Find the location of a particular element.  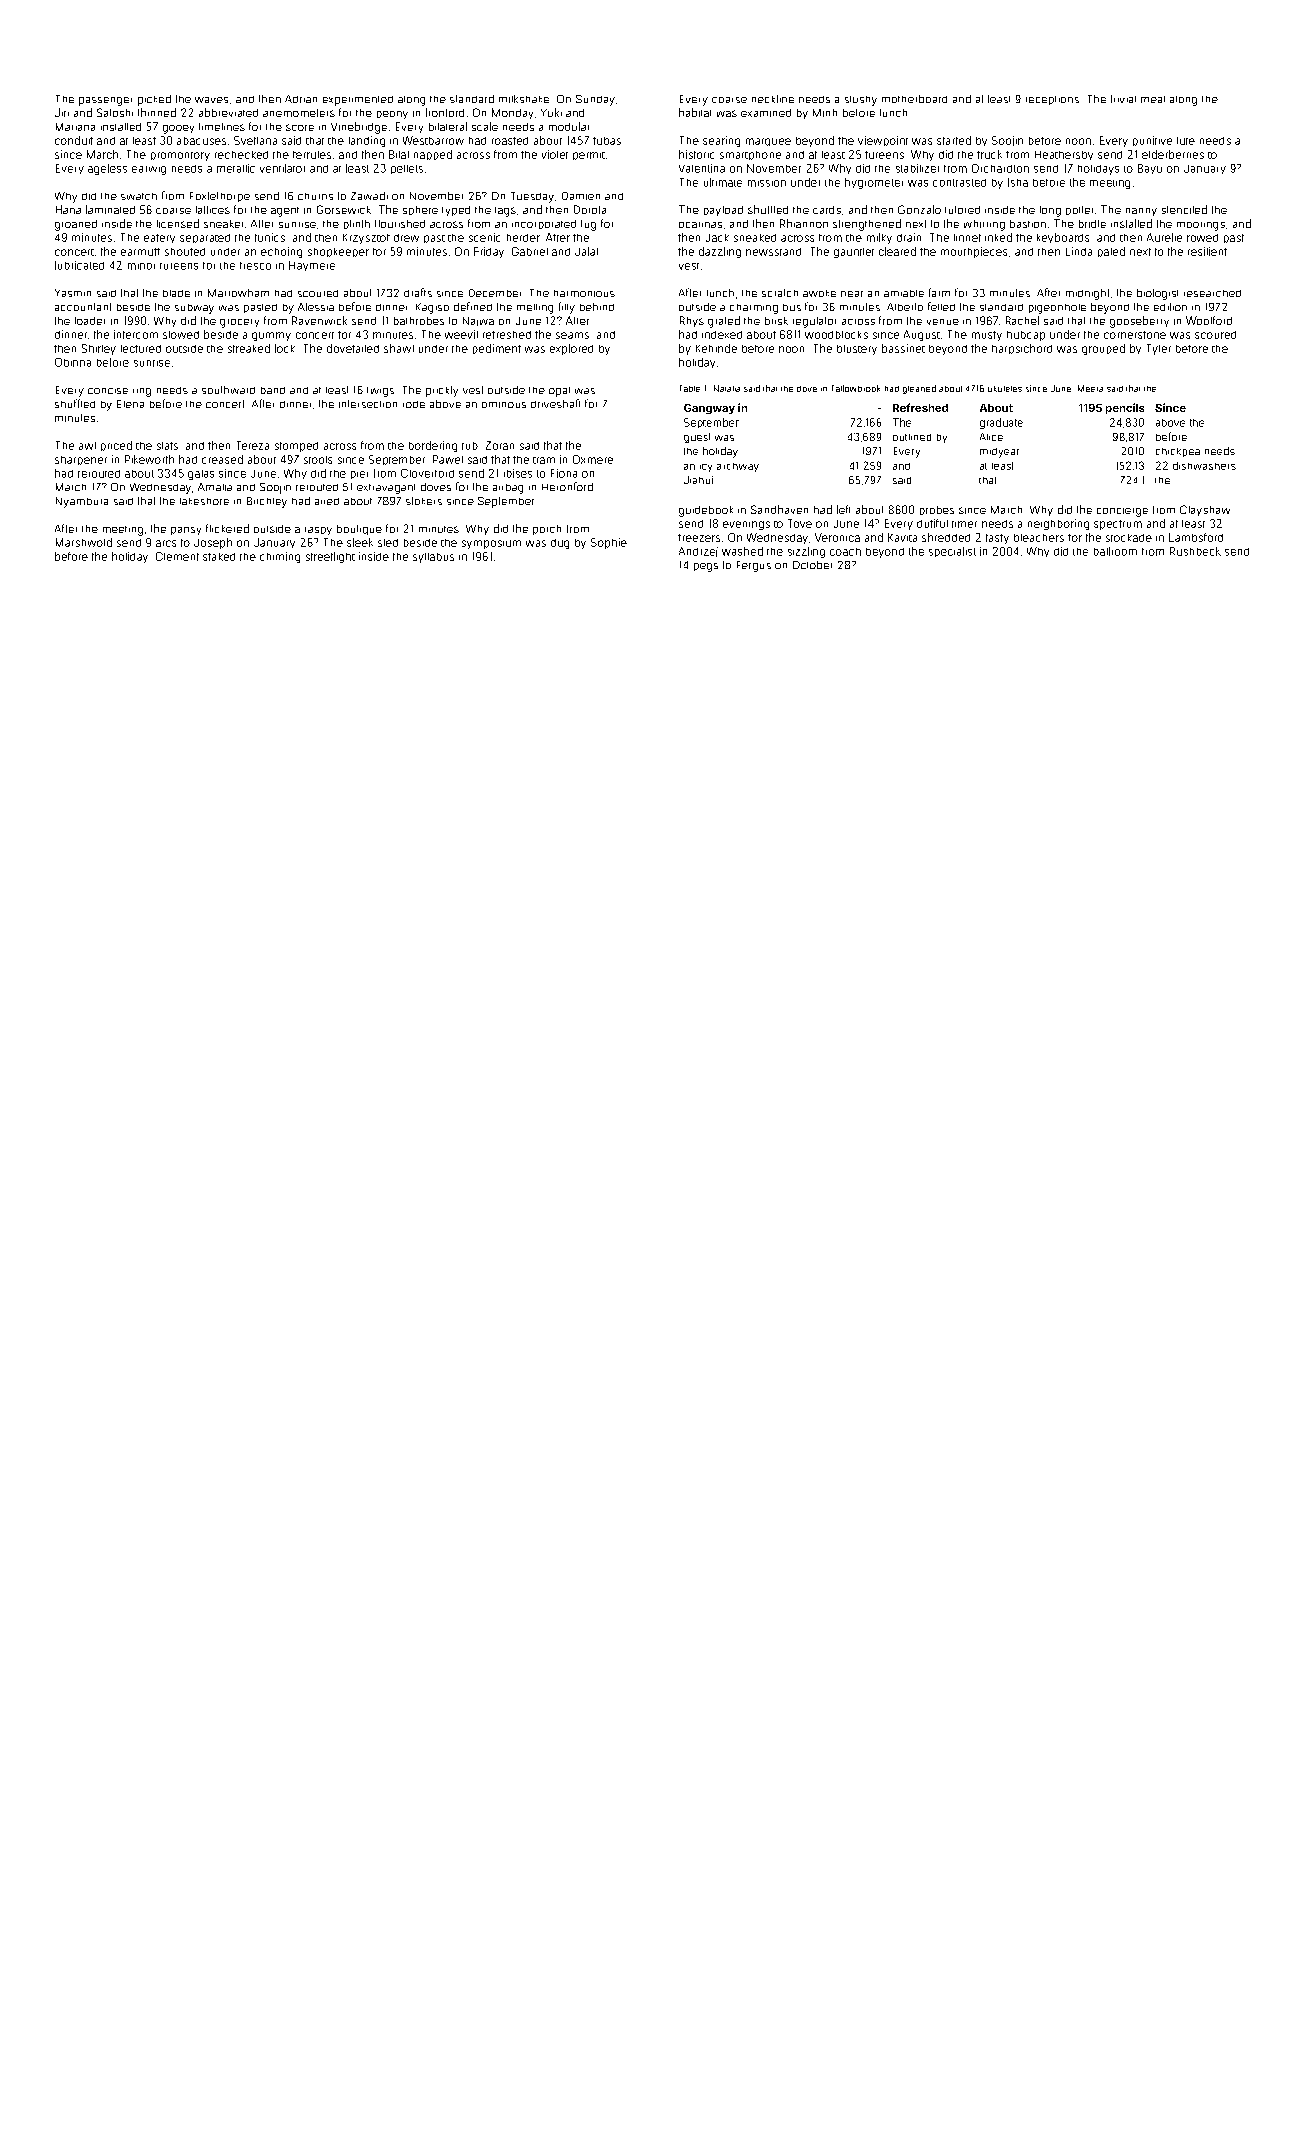

Obinna is located at coordinates (73, 362).
